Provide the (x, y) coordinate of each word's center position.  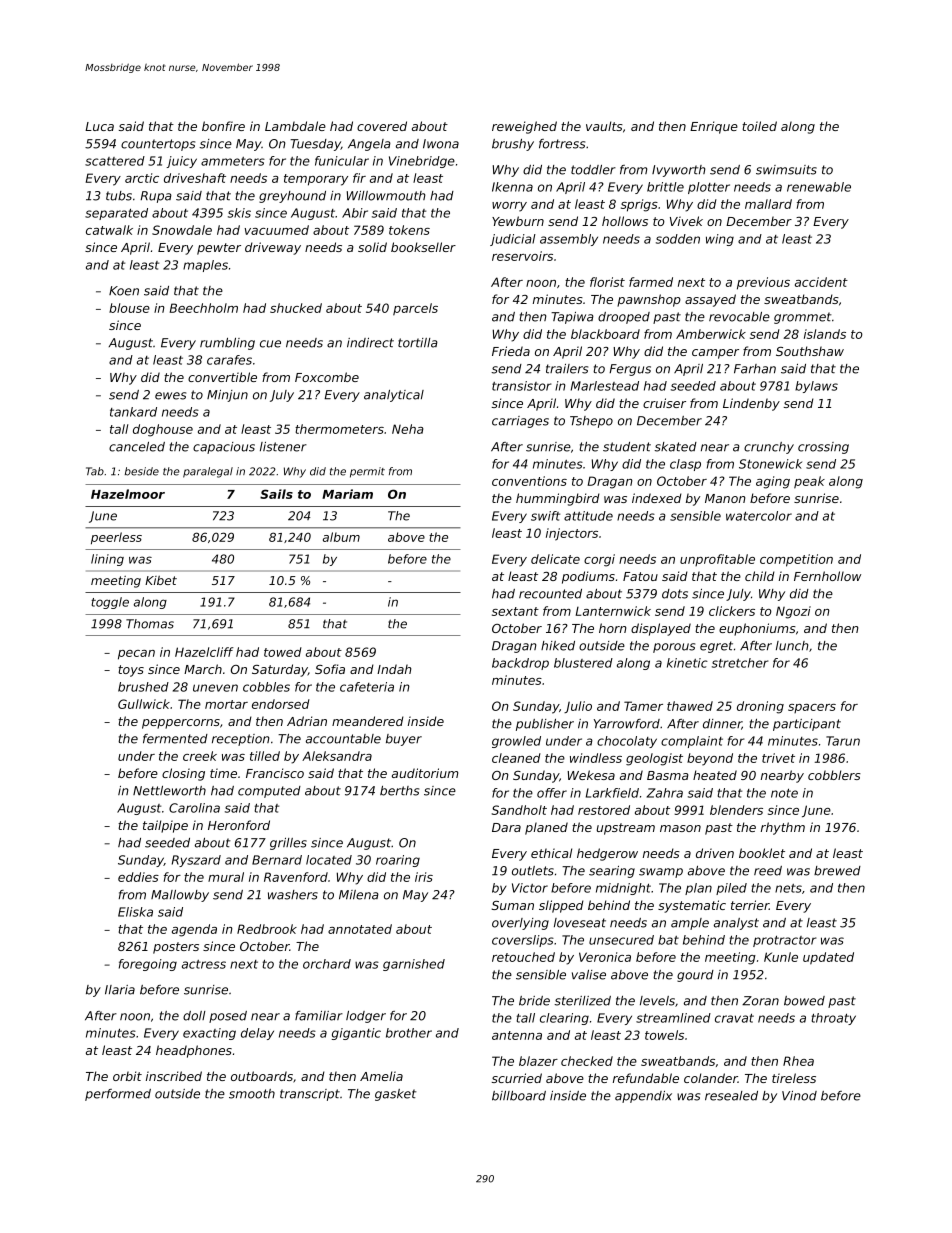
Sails (276, 494)
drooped (624, 318)
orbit (127, 1076)
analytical (394, 396)
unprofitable (717, 560)
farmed (651, 282)
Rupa (156, 197)
